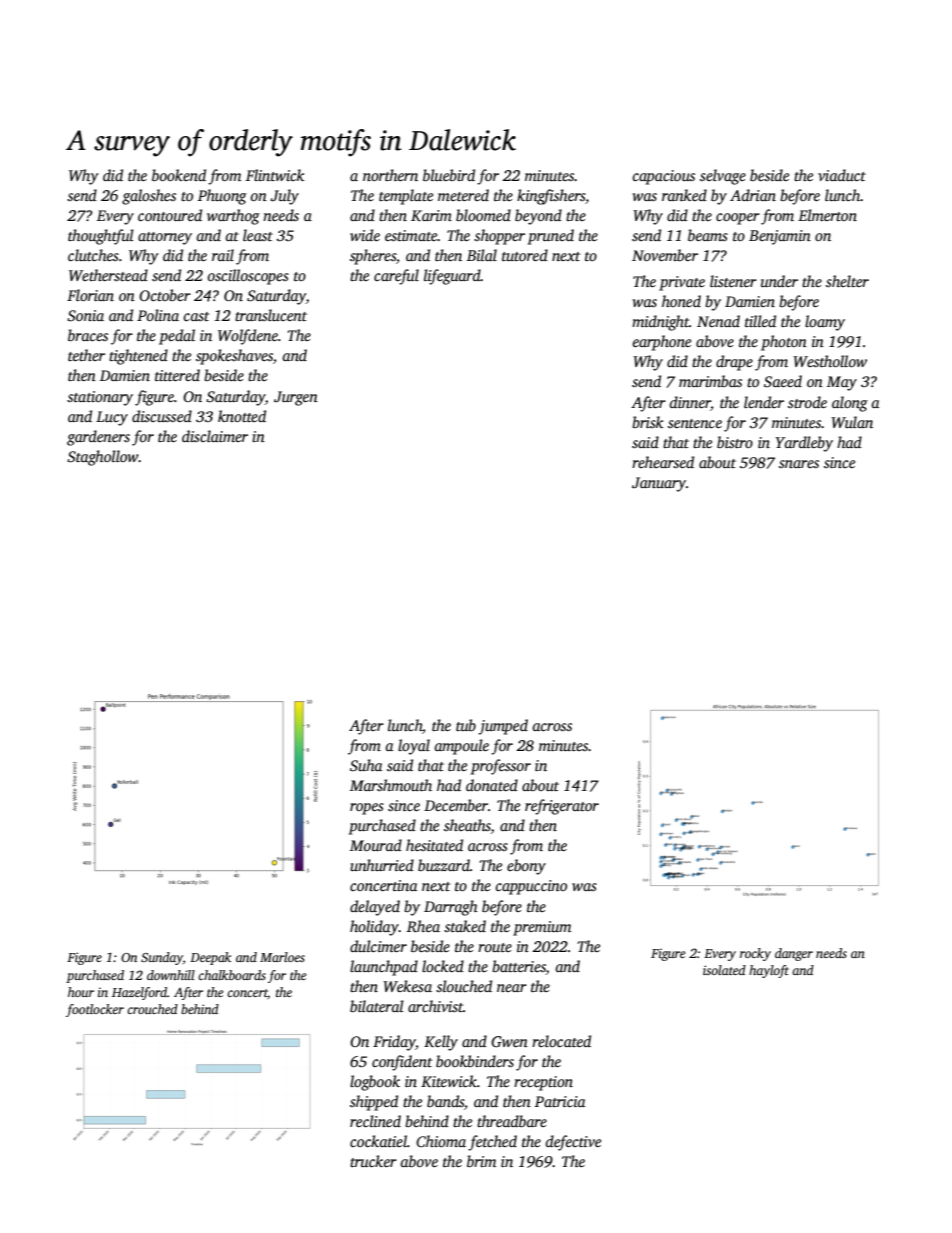 The image size is (952, 1233). What do you see at coordinates (562, 807) in the screenshot?
I see `refrigerator` at bounding box center [562, 807].
